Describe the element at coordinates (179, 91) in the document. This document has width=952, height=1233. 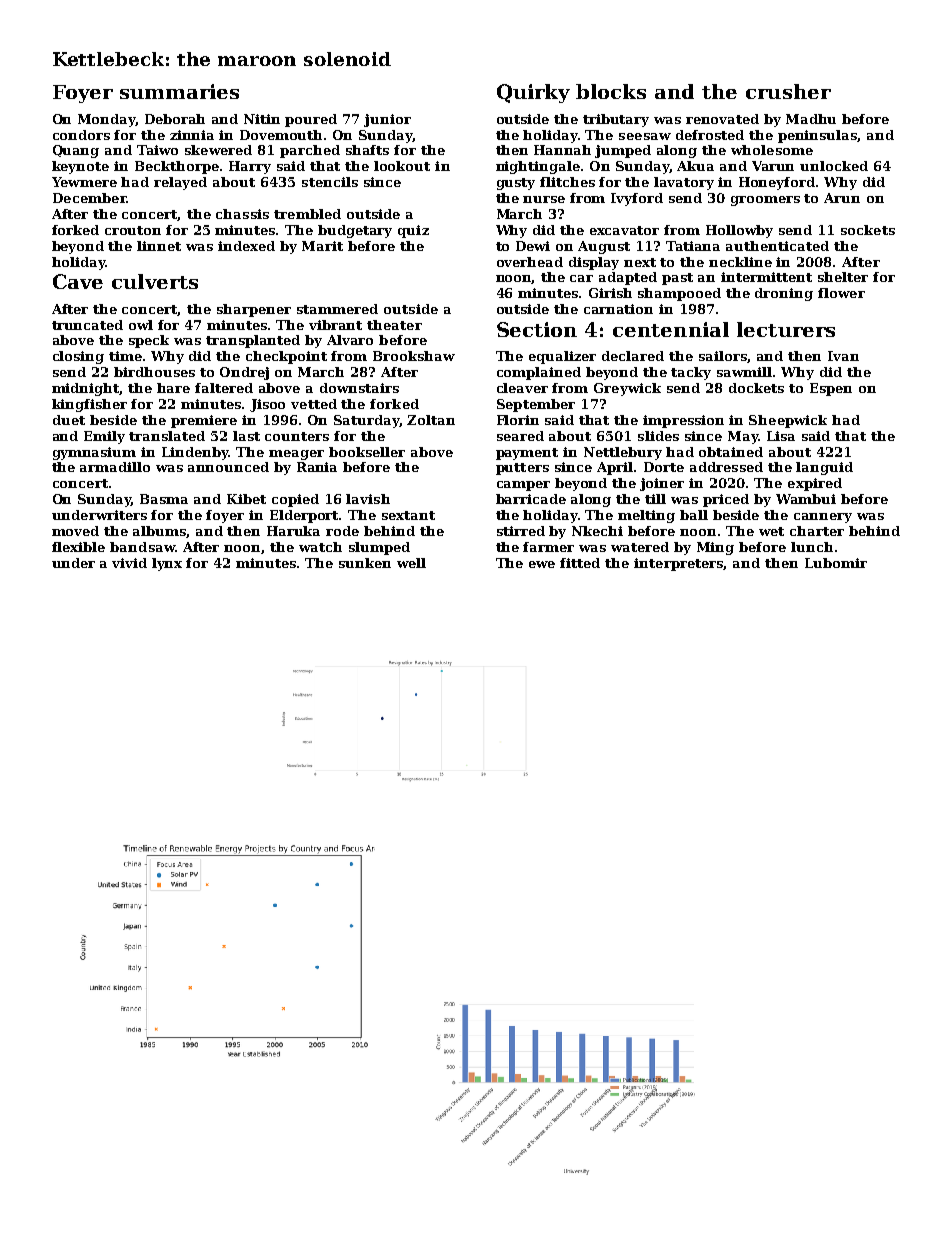
I see `summaries` at that location.
